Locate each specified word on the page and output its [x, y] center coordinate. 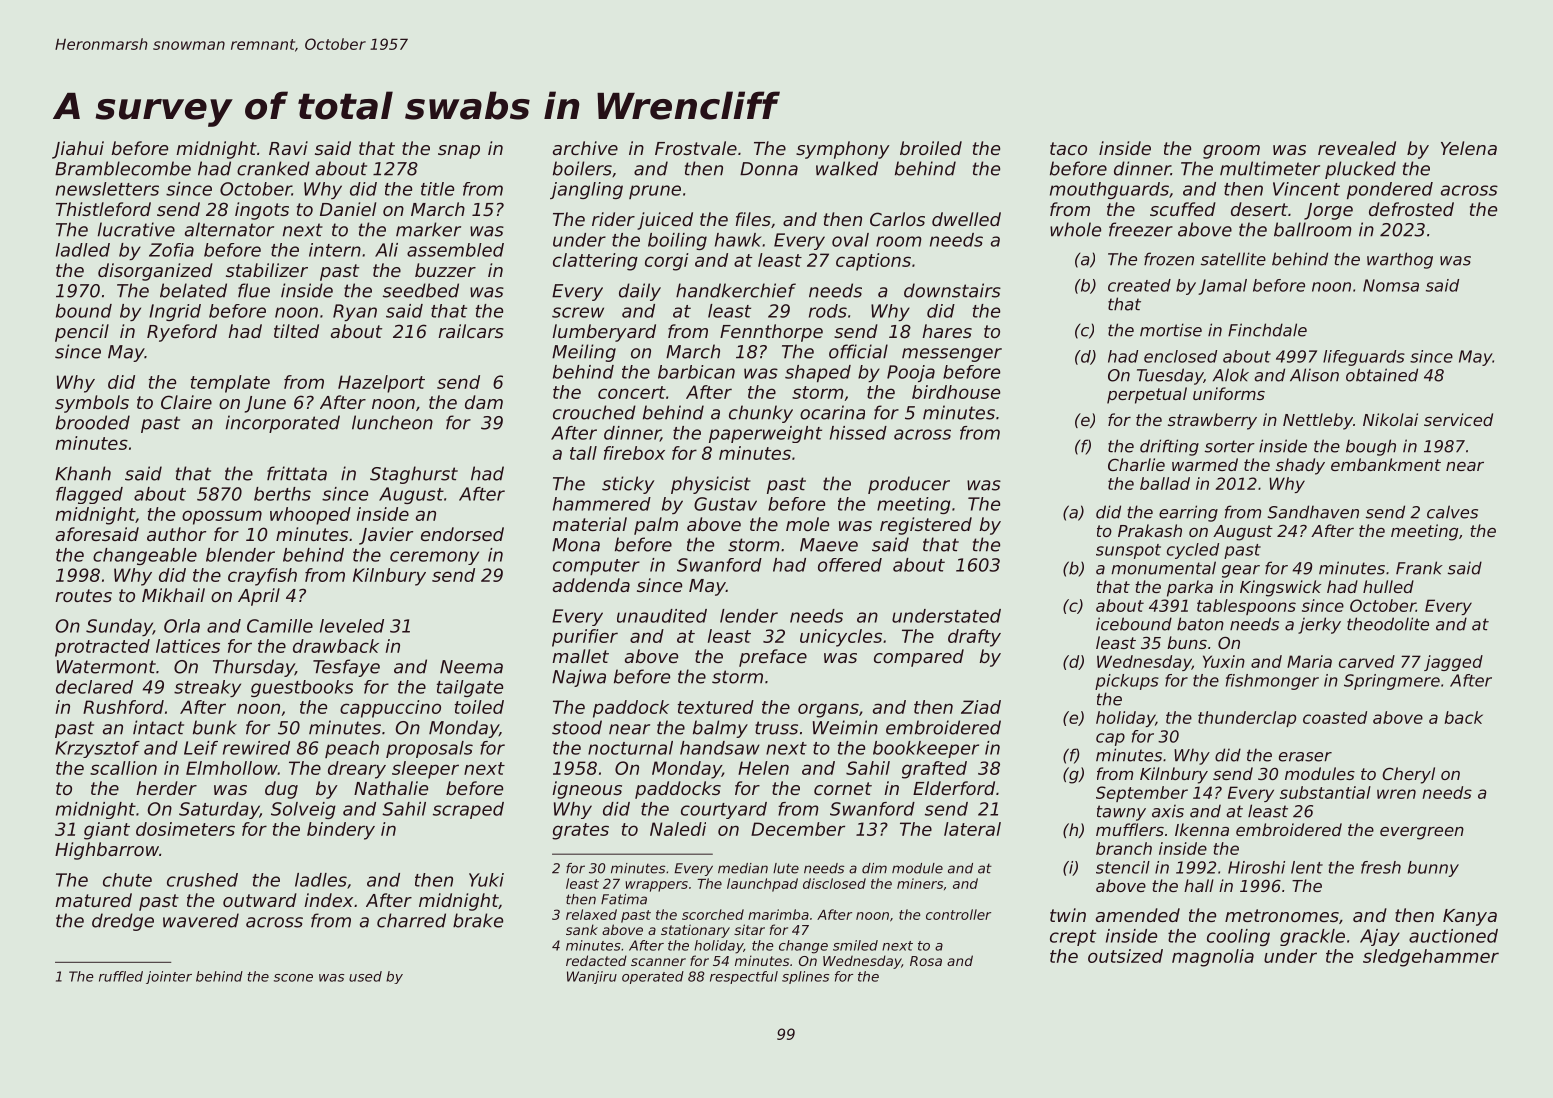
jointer [169, 977]
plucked [1360, 170]
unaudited [662, 616]
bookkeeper [926, 749]
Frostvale [696, 148]
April [259, 597]
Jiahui [78, 150]
